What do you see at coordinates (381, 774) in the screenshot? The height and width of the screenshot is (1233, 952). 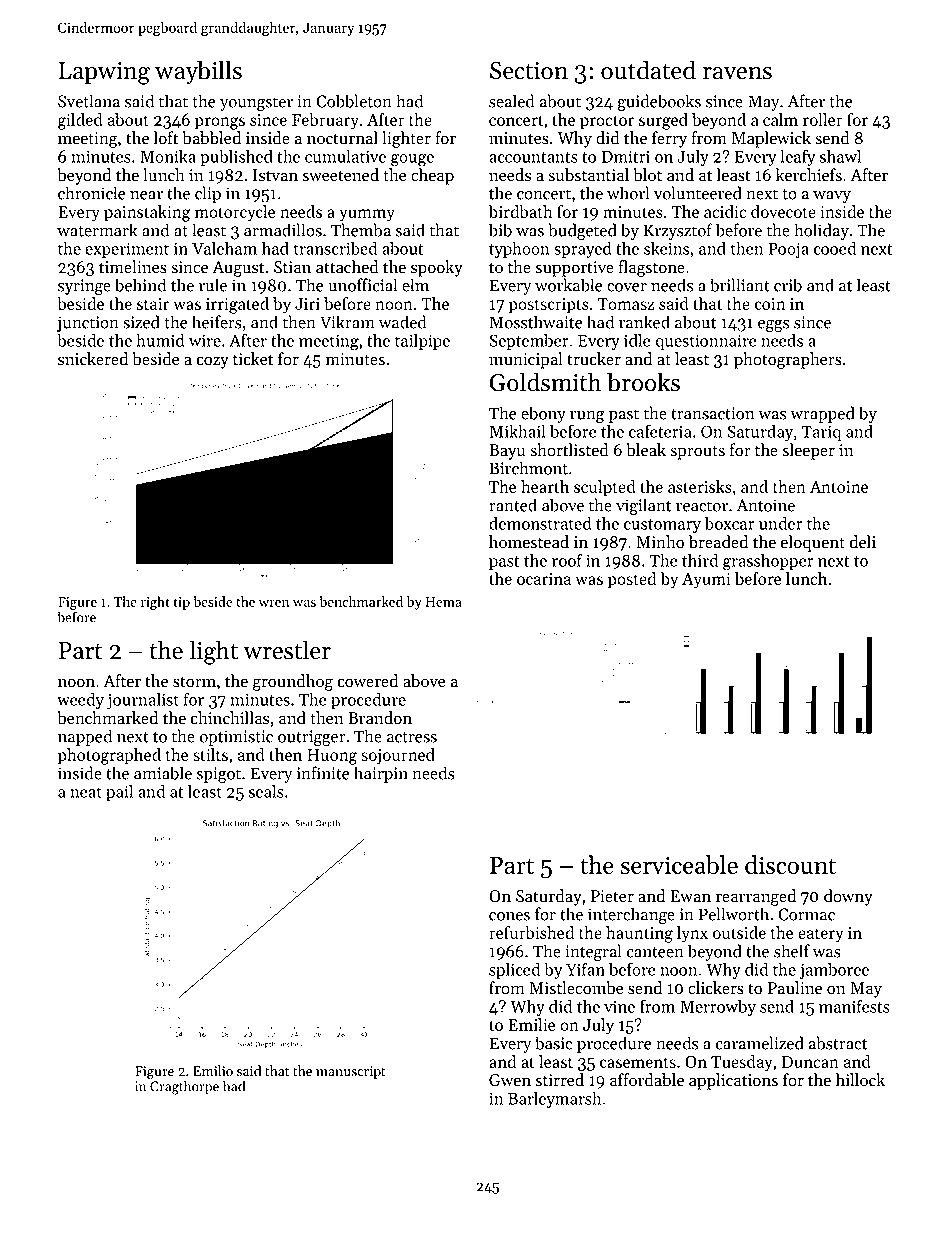 I see `hairpin` at bounding box center [381, 774].
